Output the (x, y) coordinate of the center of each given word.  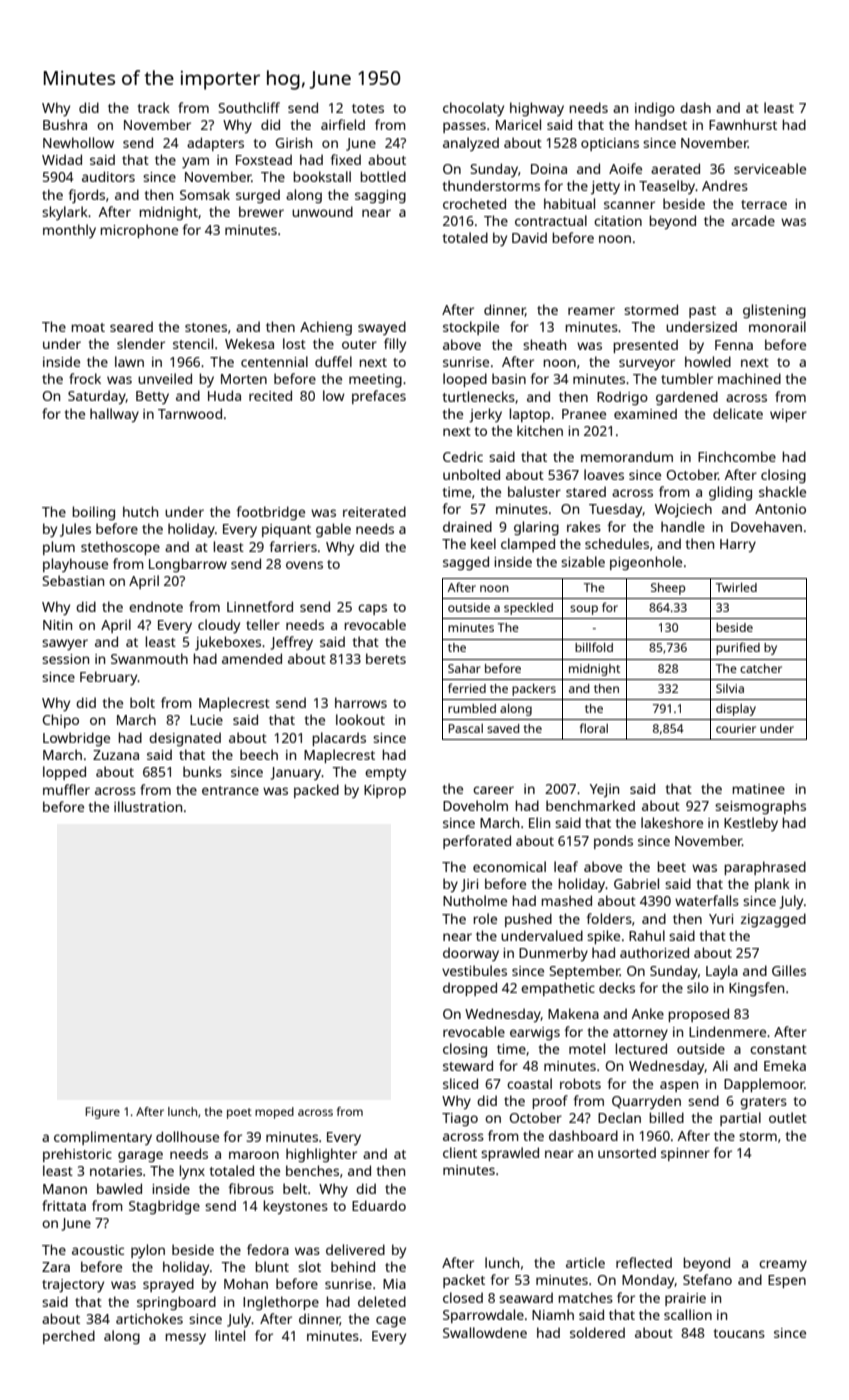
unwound (322, 211)
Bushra (65, 124)
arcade (753, 220)
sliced (460, 1083)
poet (239, 1113)
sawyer (65, 645)
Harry (738, 545)
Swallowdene (485, 1332)
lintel (230, 1335)
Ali (720, 1065)
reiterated (374, 511)
